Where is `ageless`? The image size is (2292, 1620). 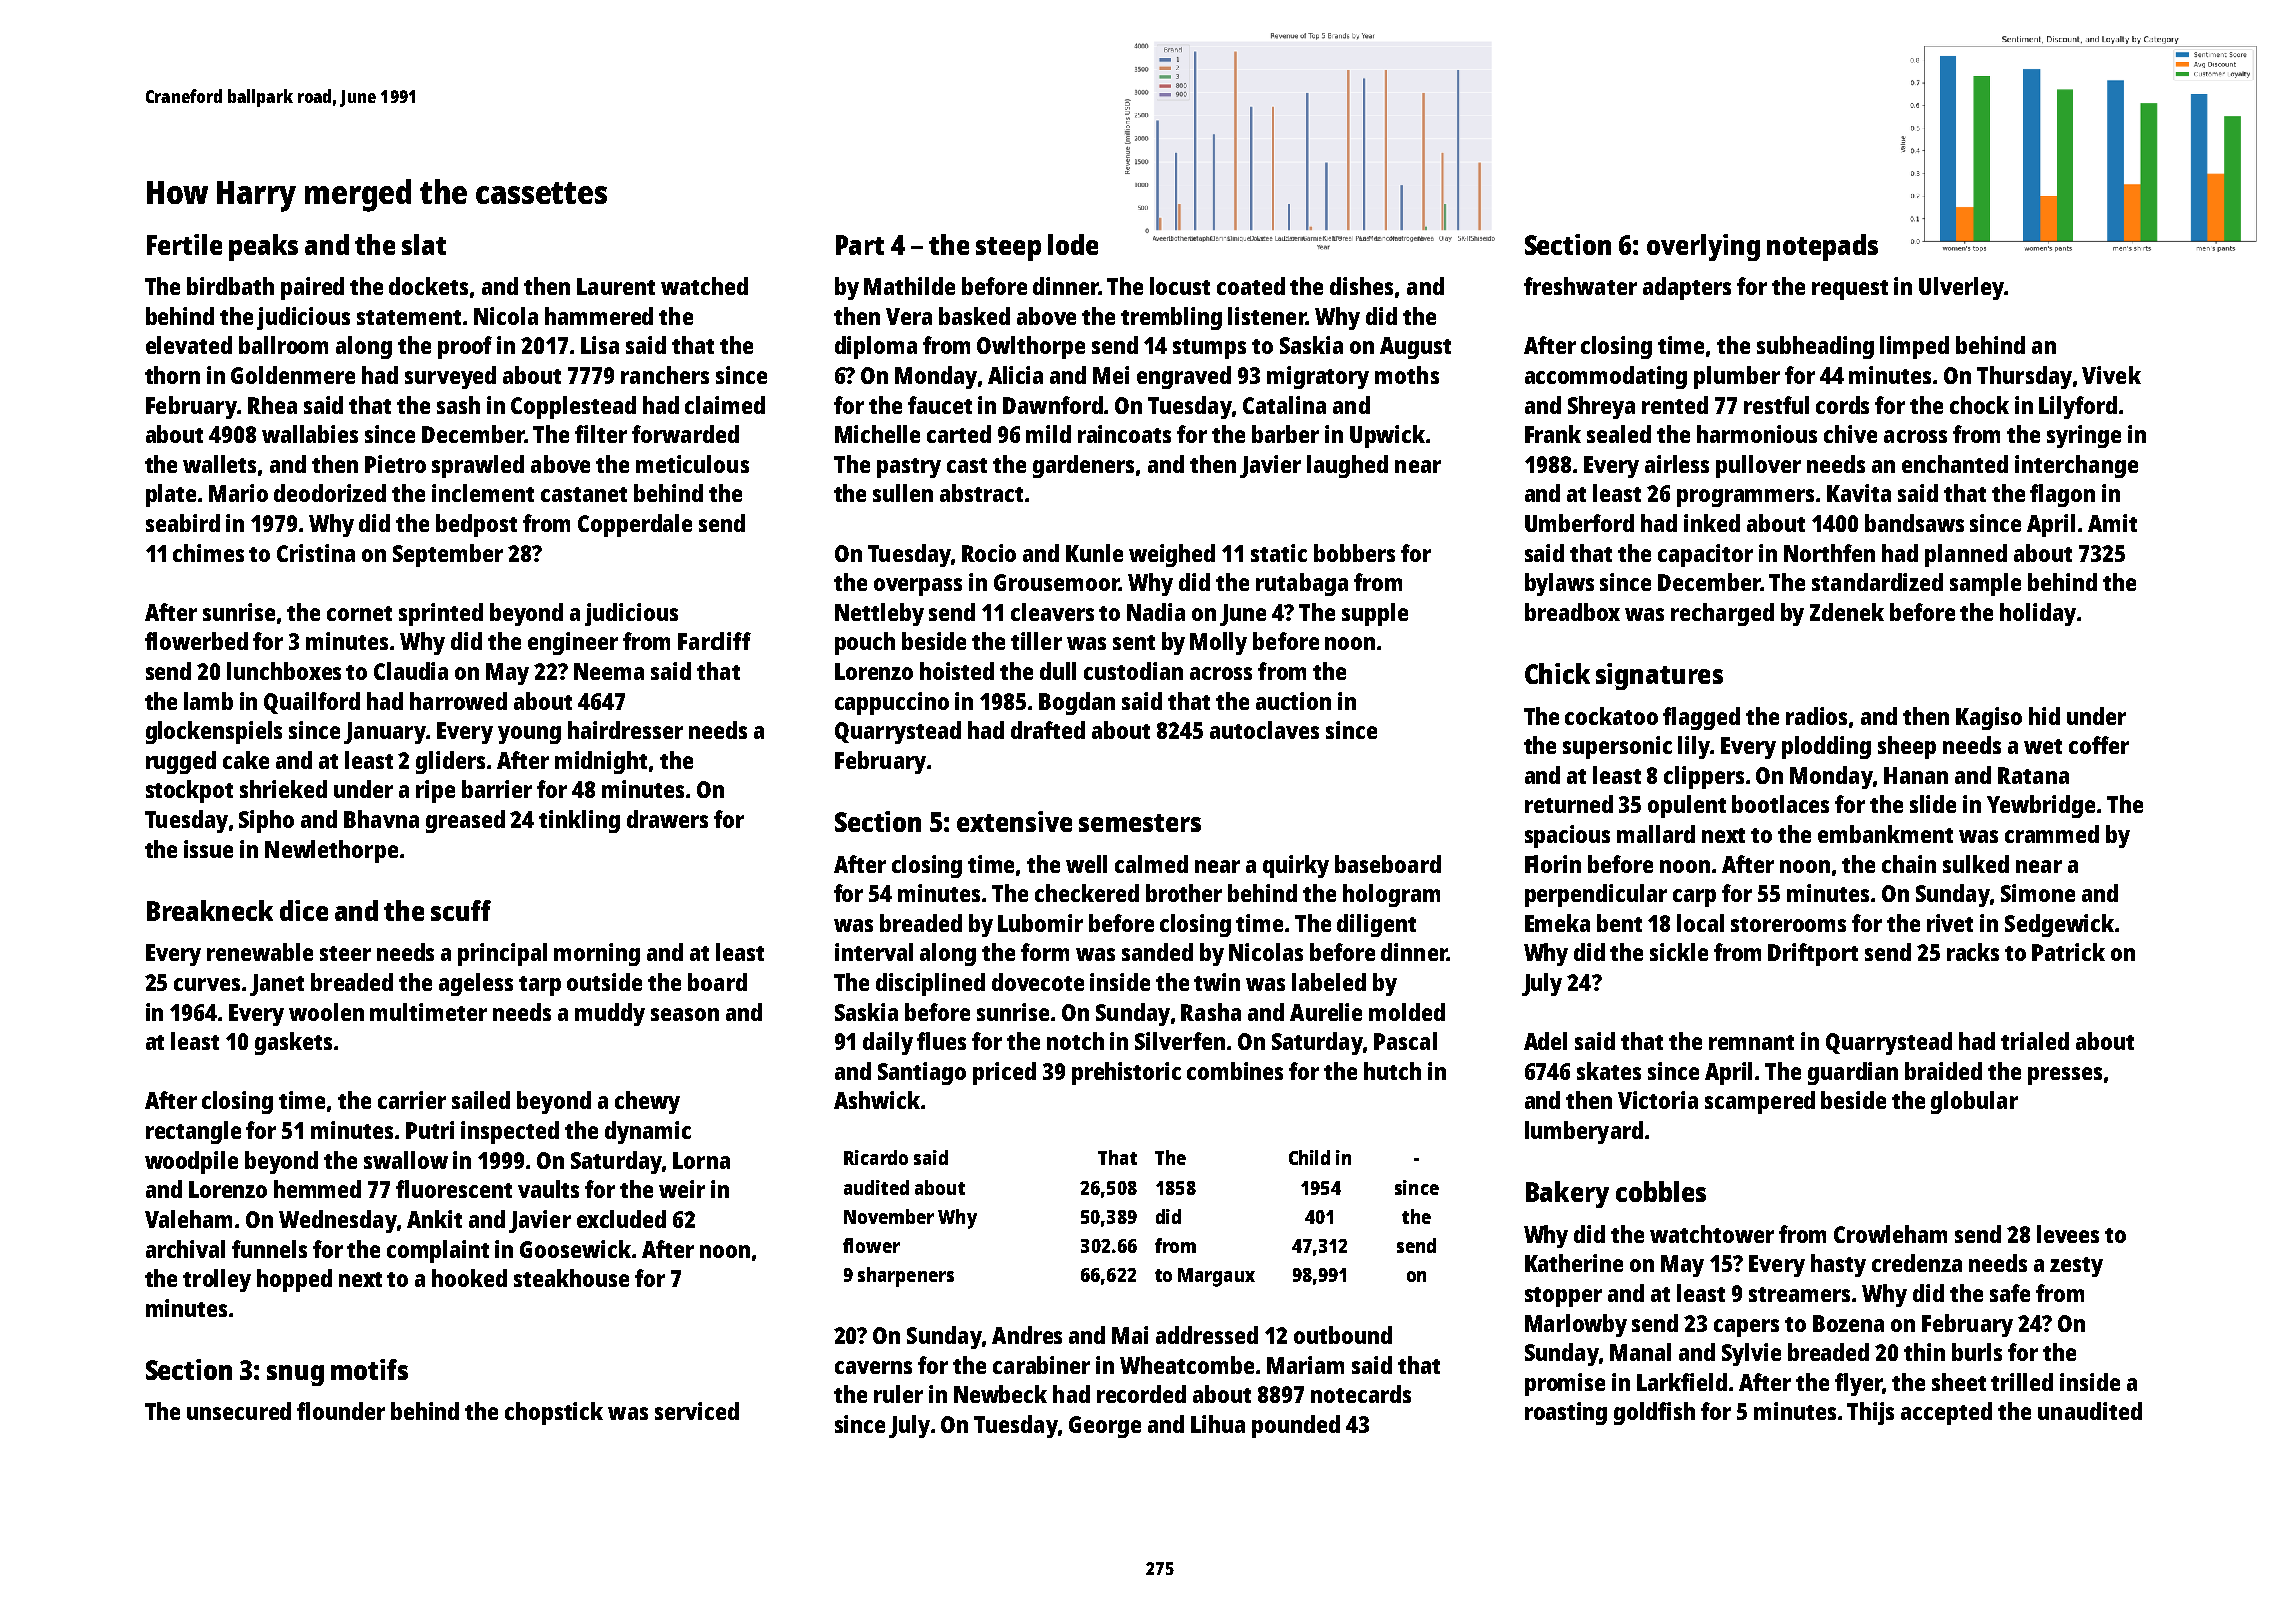 ageless is located at coordinates (476, 984).
